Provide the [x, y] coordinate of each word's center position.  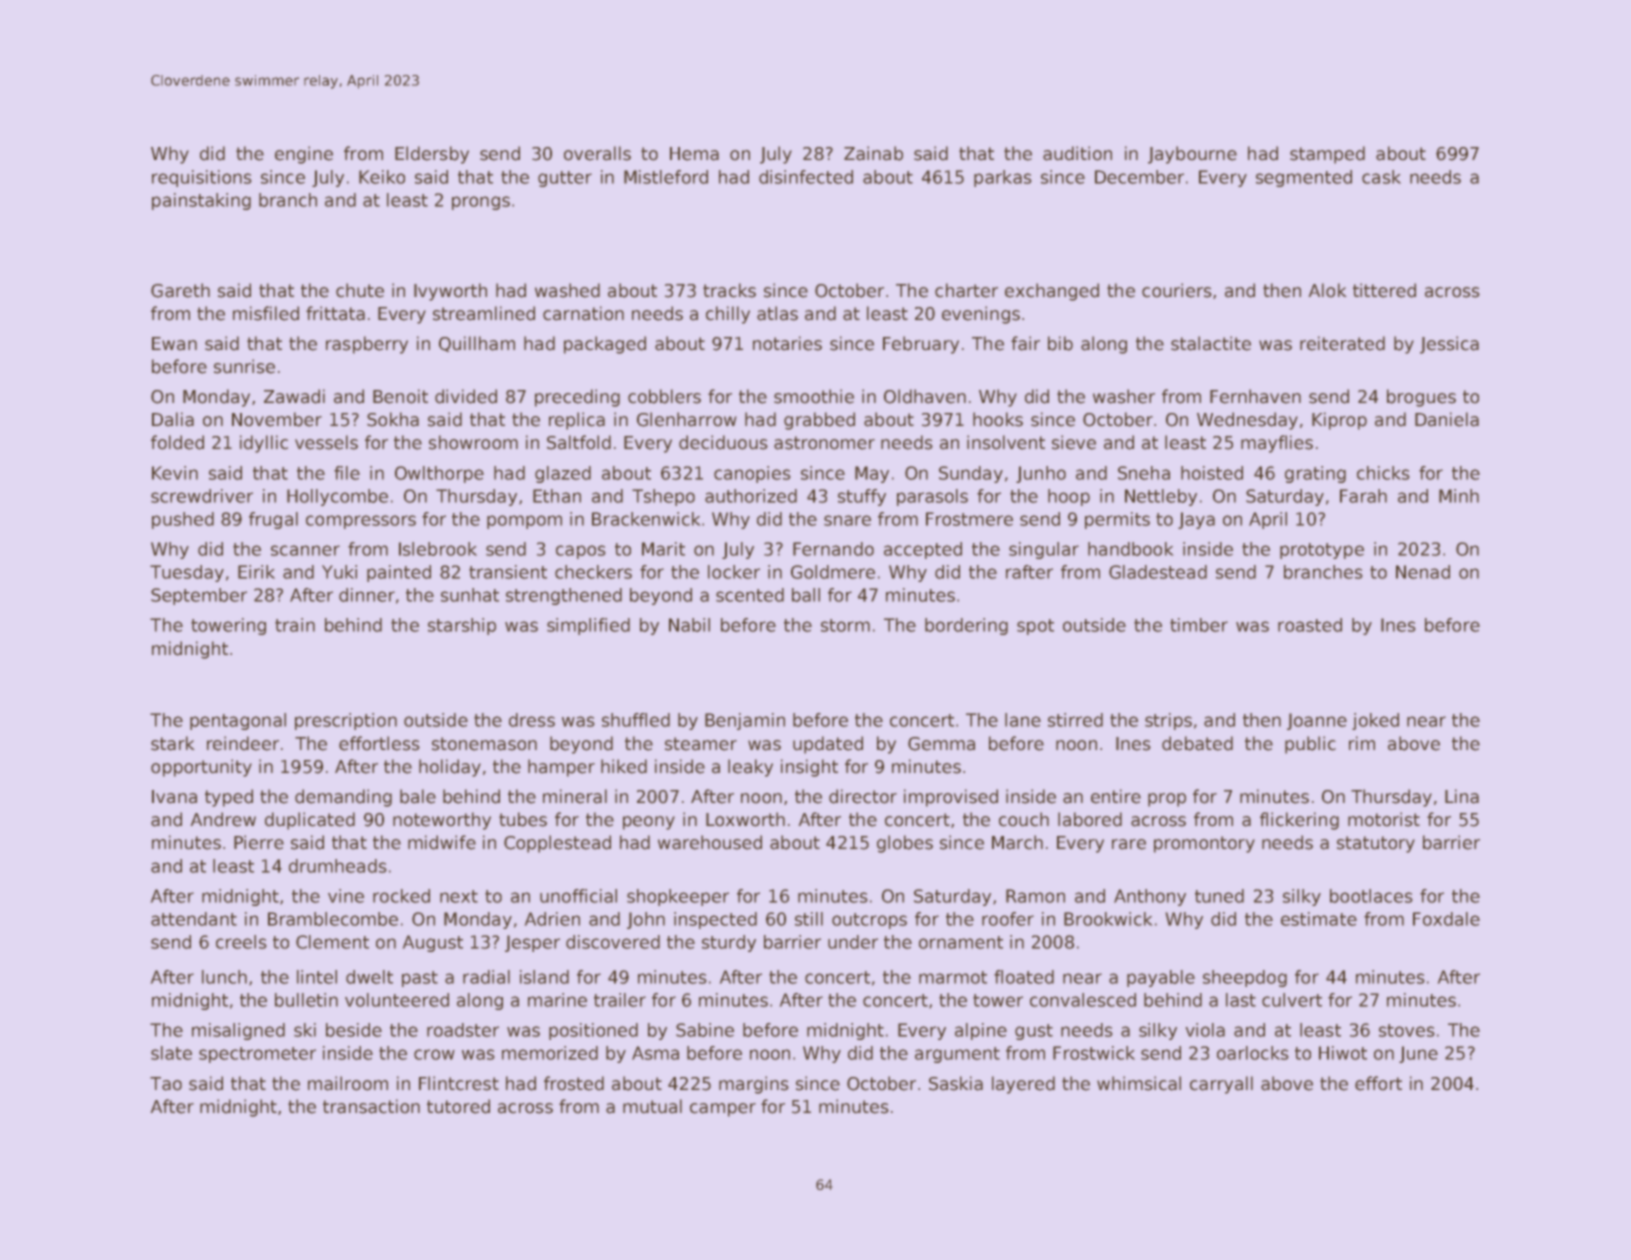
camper [723, 1110]
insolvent [1006, 442]
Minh [1459, 496]
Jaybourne [1192, 155]
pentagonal [238, 721]
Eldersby [432, 155]
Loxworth [745, 819]
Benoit [400, 396]
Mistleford [666, 177]
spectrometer [257, 1055]
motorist [1384, 819]
